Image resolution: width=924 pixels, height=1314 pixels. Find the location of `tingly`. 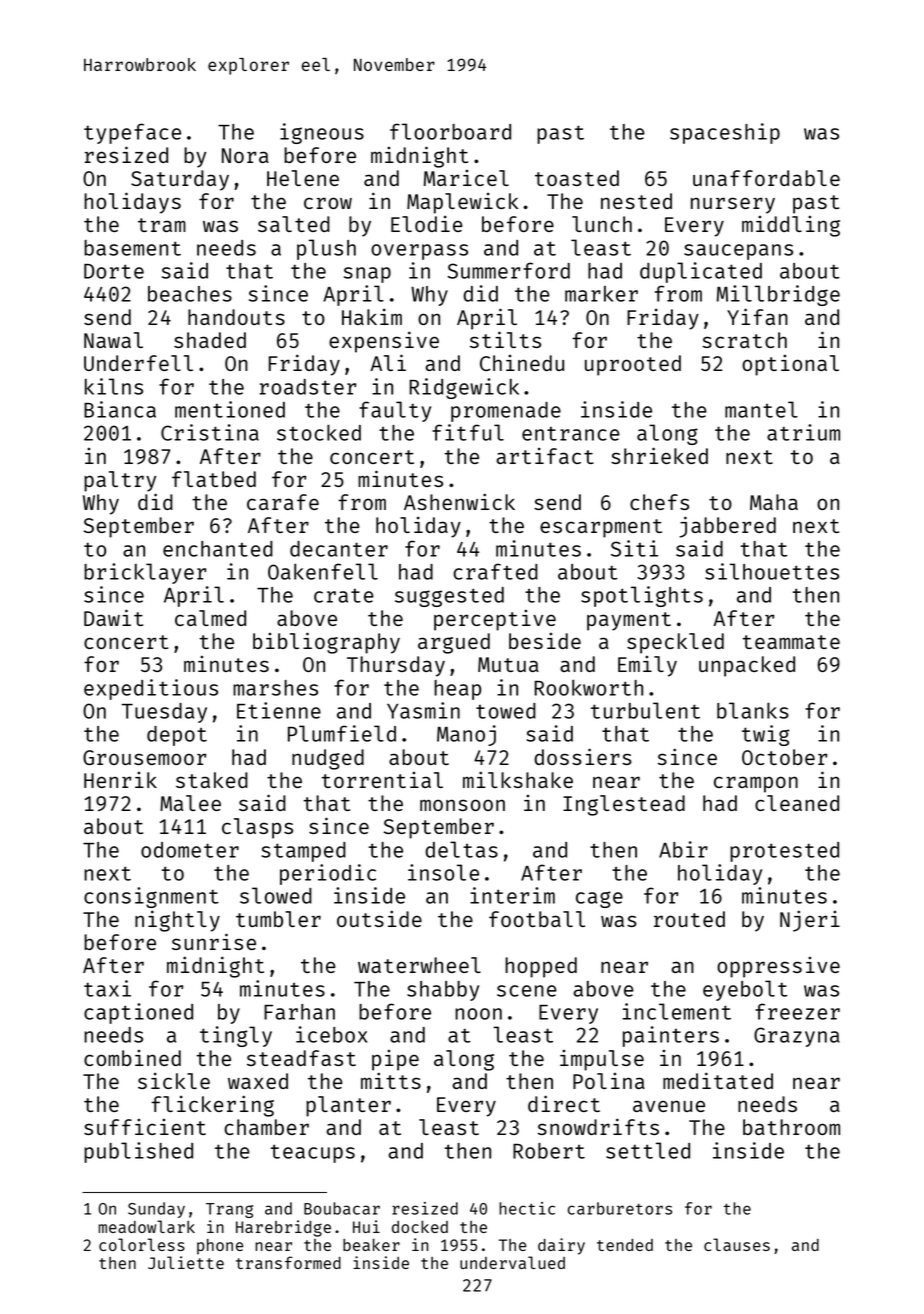

tingly is located at coordinates (236, 1036).
